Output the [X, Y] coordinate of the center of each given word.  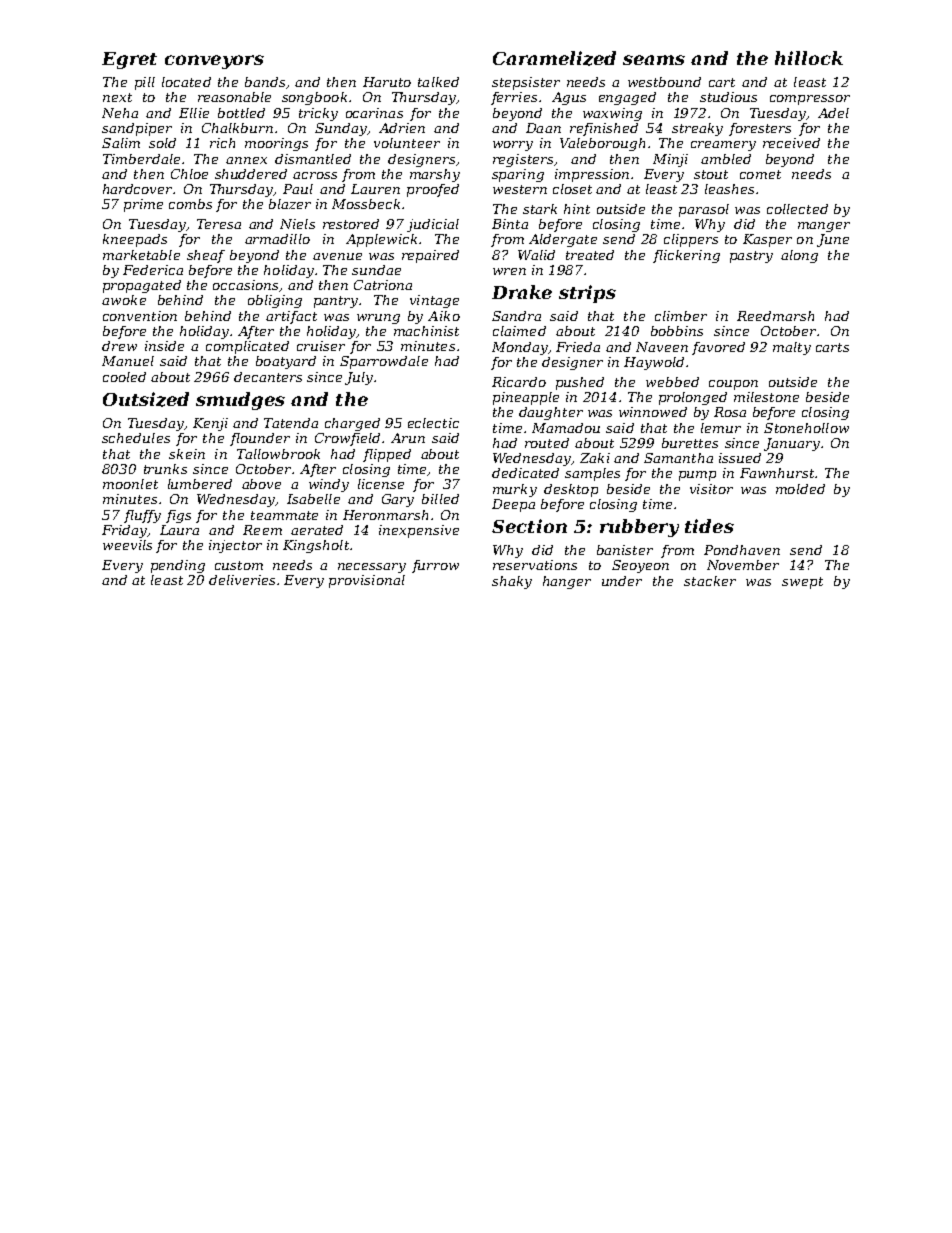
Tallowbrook [278, 454]
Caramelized [554, 58]
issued [740, 458]
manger [824, 227]
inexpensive [419, 531]
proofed [433, 190]
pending [178, 566]
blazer [290, 204]
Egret [129, 60]
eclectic [433, 423]
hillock [809, 58]
